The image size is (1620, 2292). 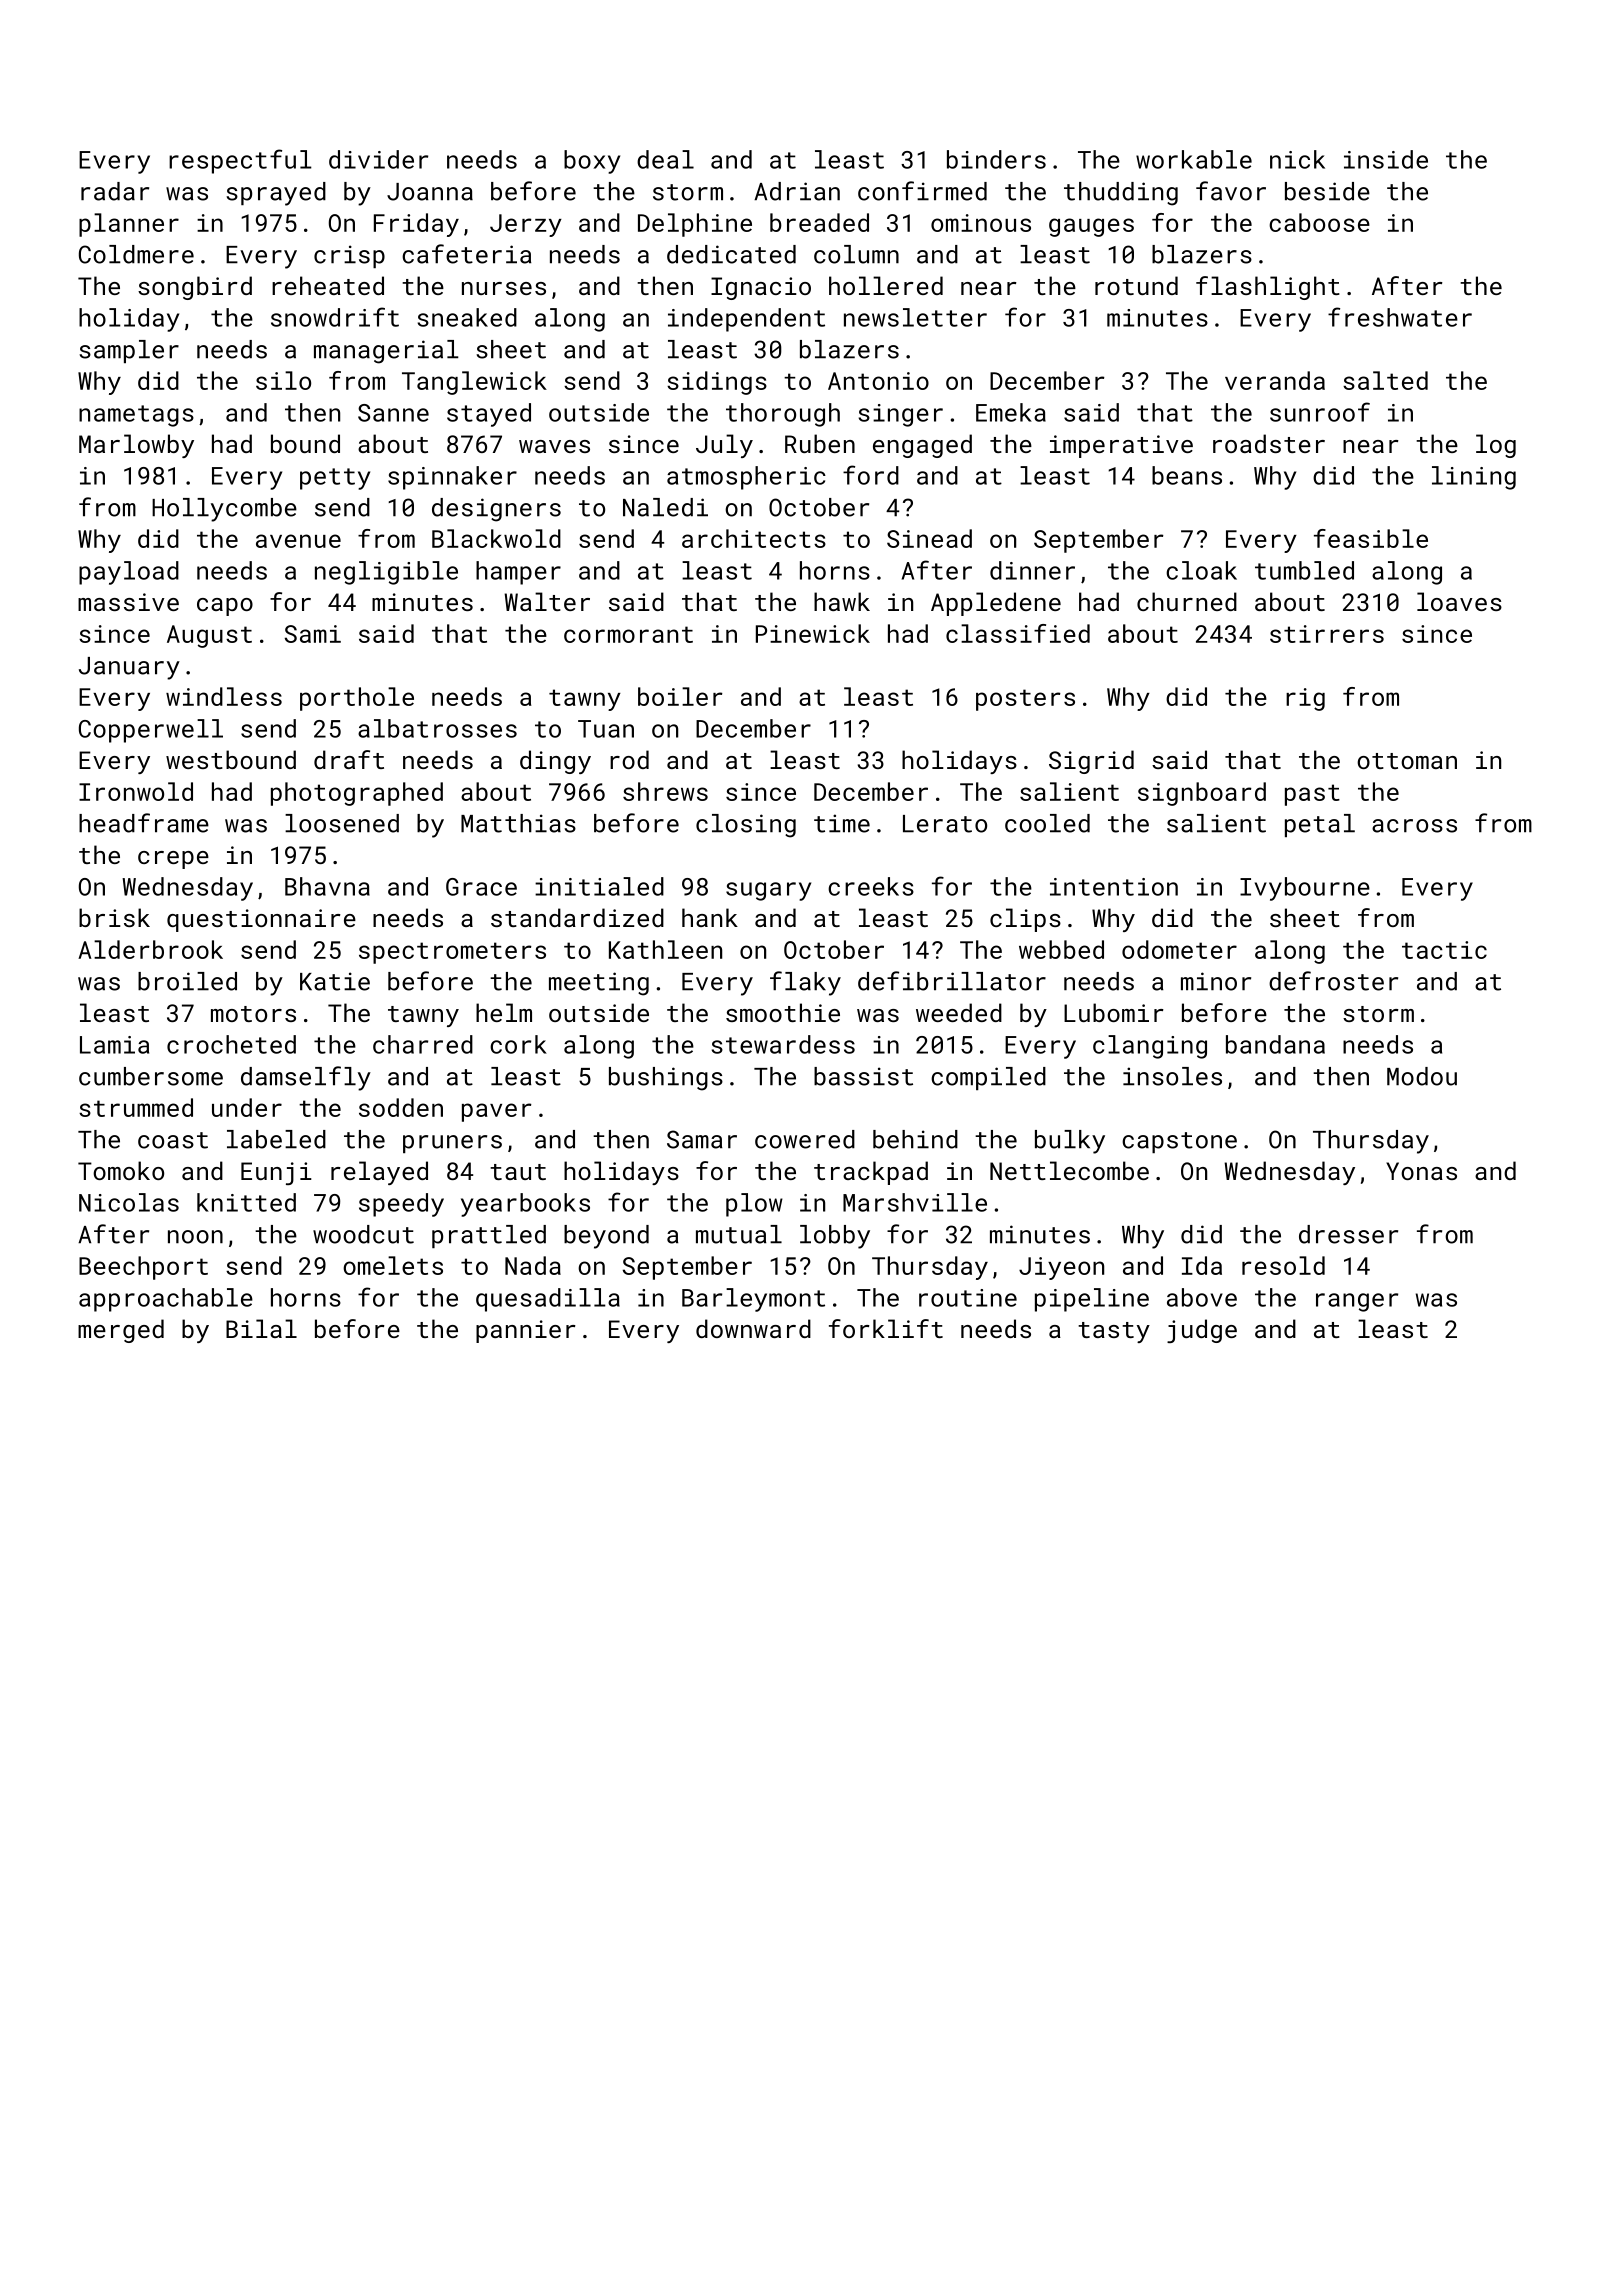 I want to click on Appledene, so click(x=996, y=604).
